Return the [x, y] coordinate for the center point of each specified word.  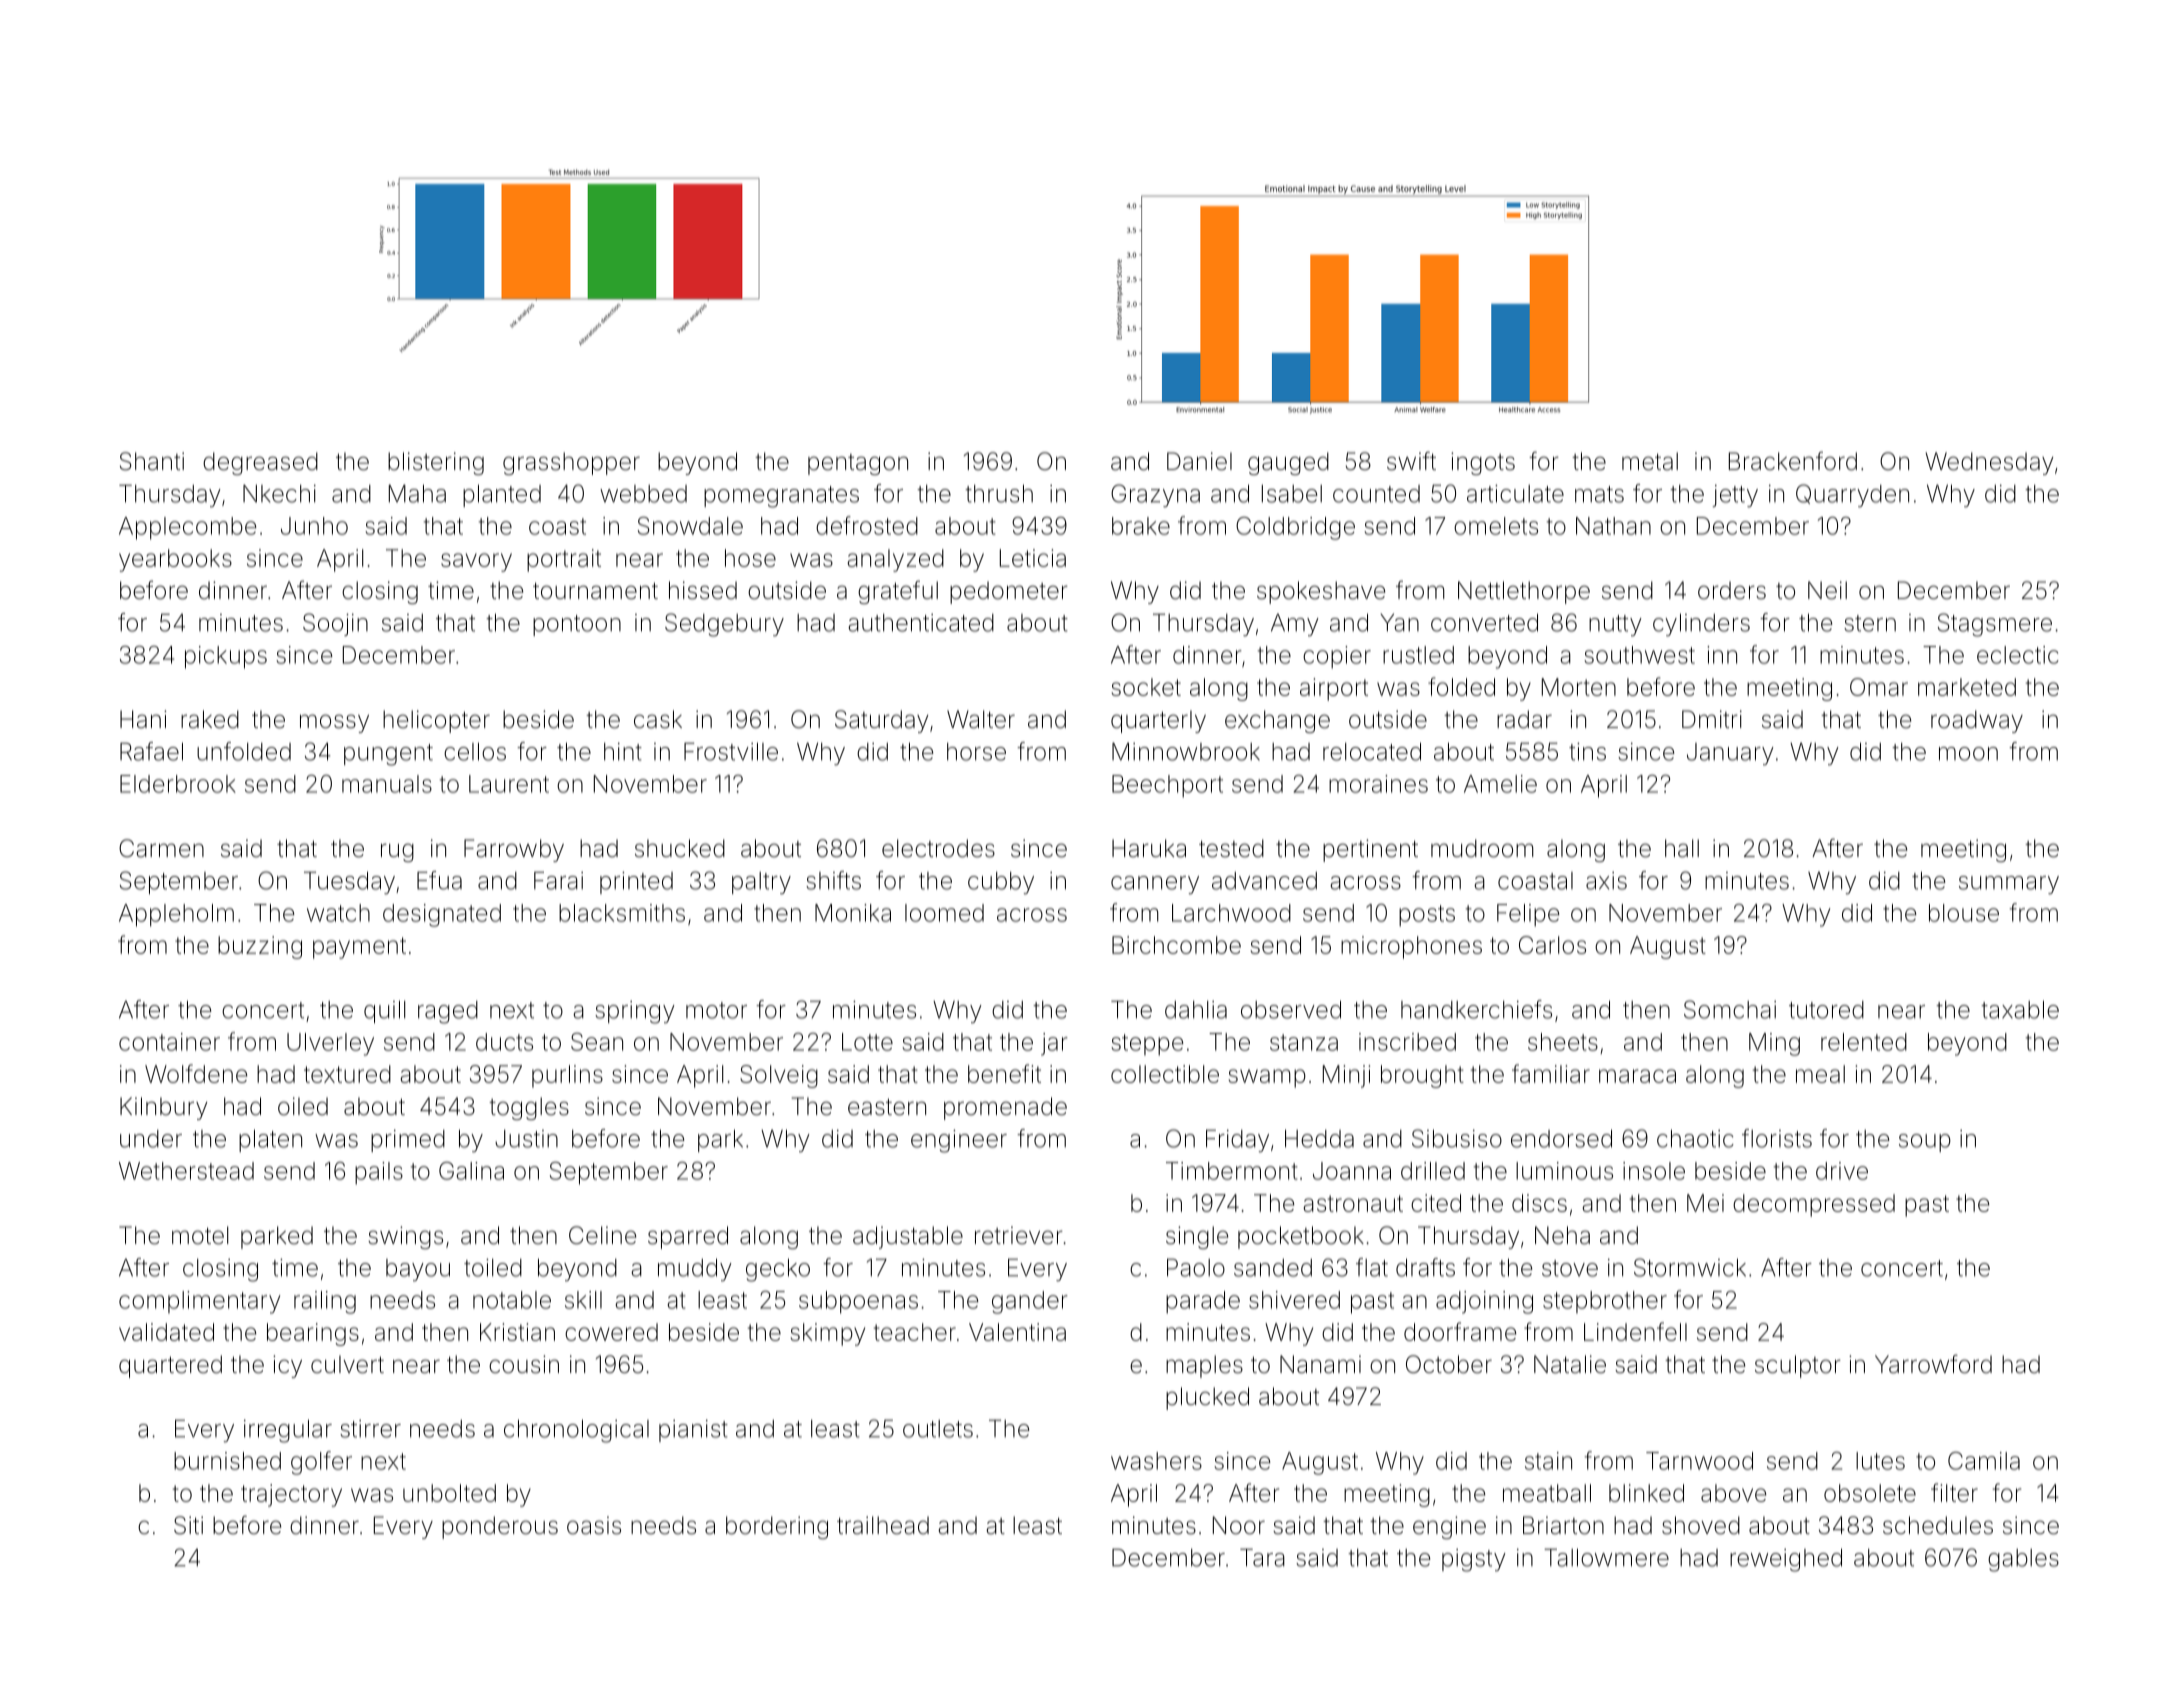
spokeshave [1321, 592]
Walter [981, 719]
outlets [938, 1429]
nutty [1615, 625]
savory [476, 562]
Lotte [867, 1042]
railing [325, 1302]
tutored [1826, 1010]
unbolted [449, 1493]
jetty [1735, 496]
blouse [1964, 913]
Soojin [335, 624]
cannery [1155, 885]
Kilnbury [164, 1108]
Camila [1984, 1461]
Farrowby [514, 850]
